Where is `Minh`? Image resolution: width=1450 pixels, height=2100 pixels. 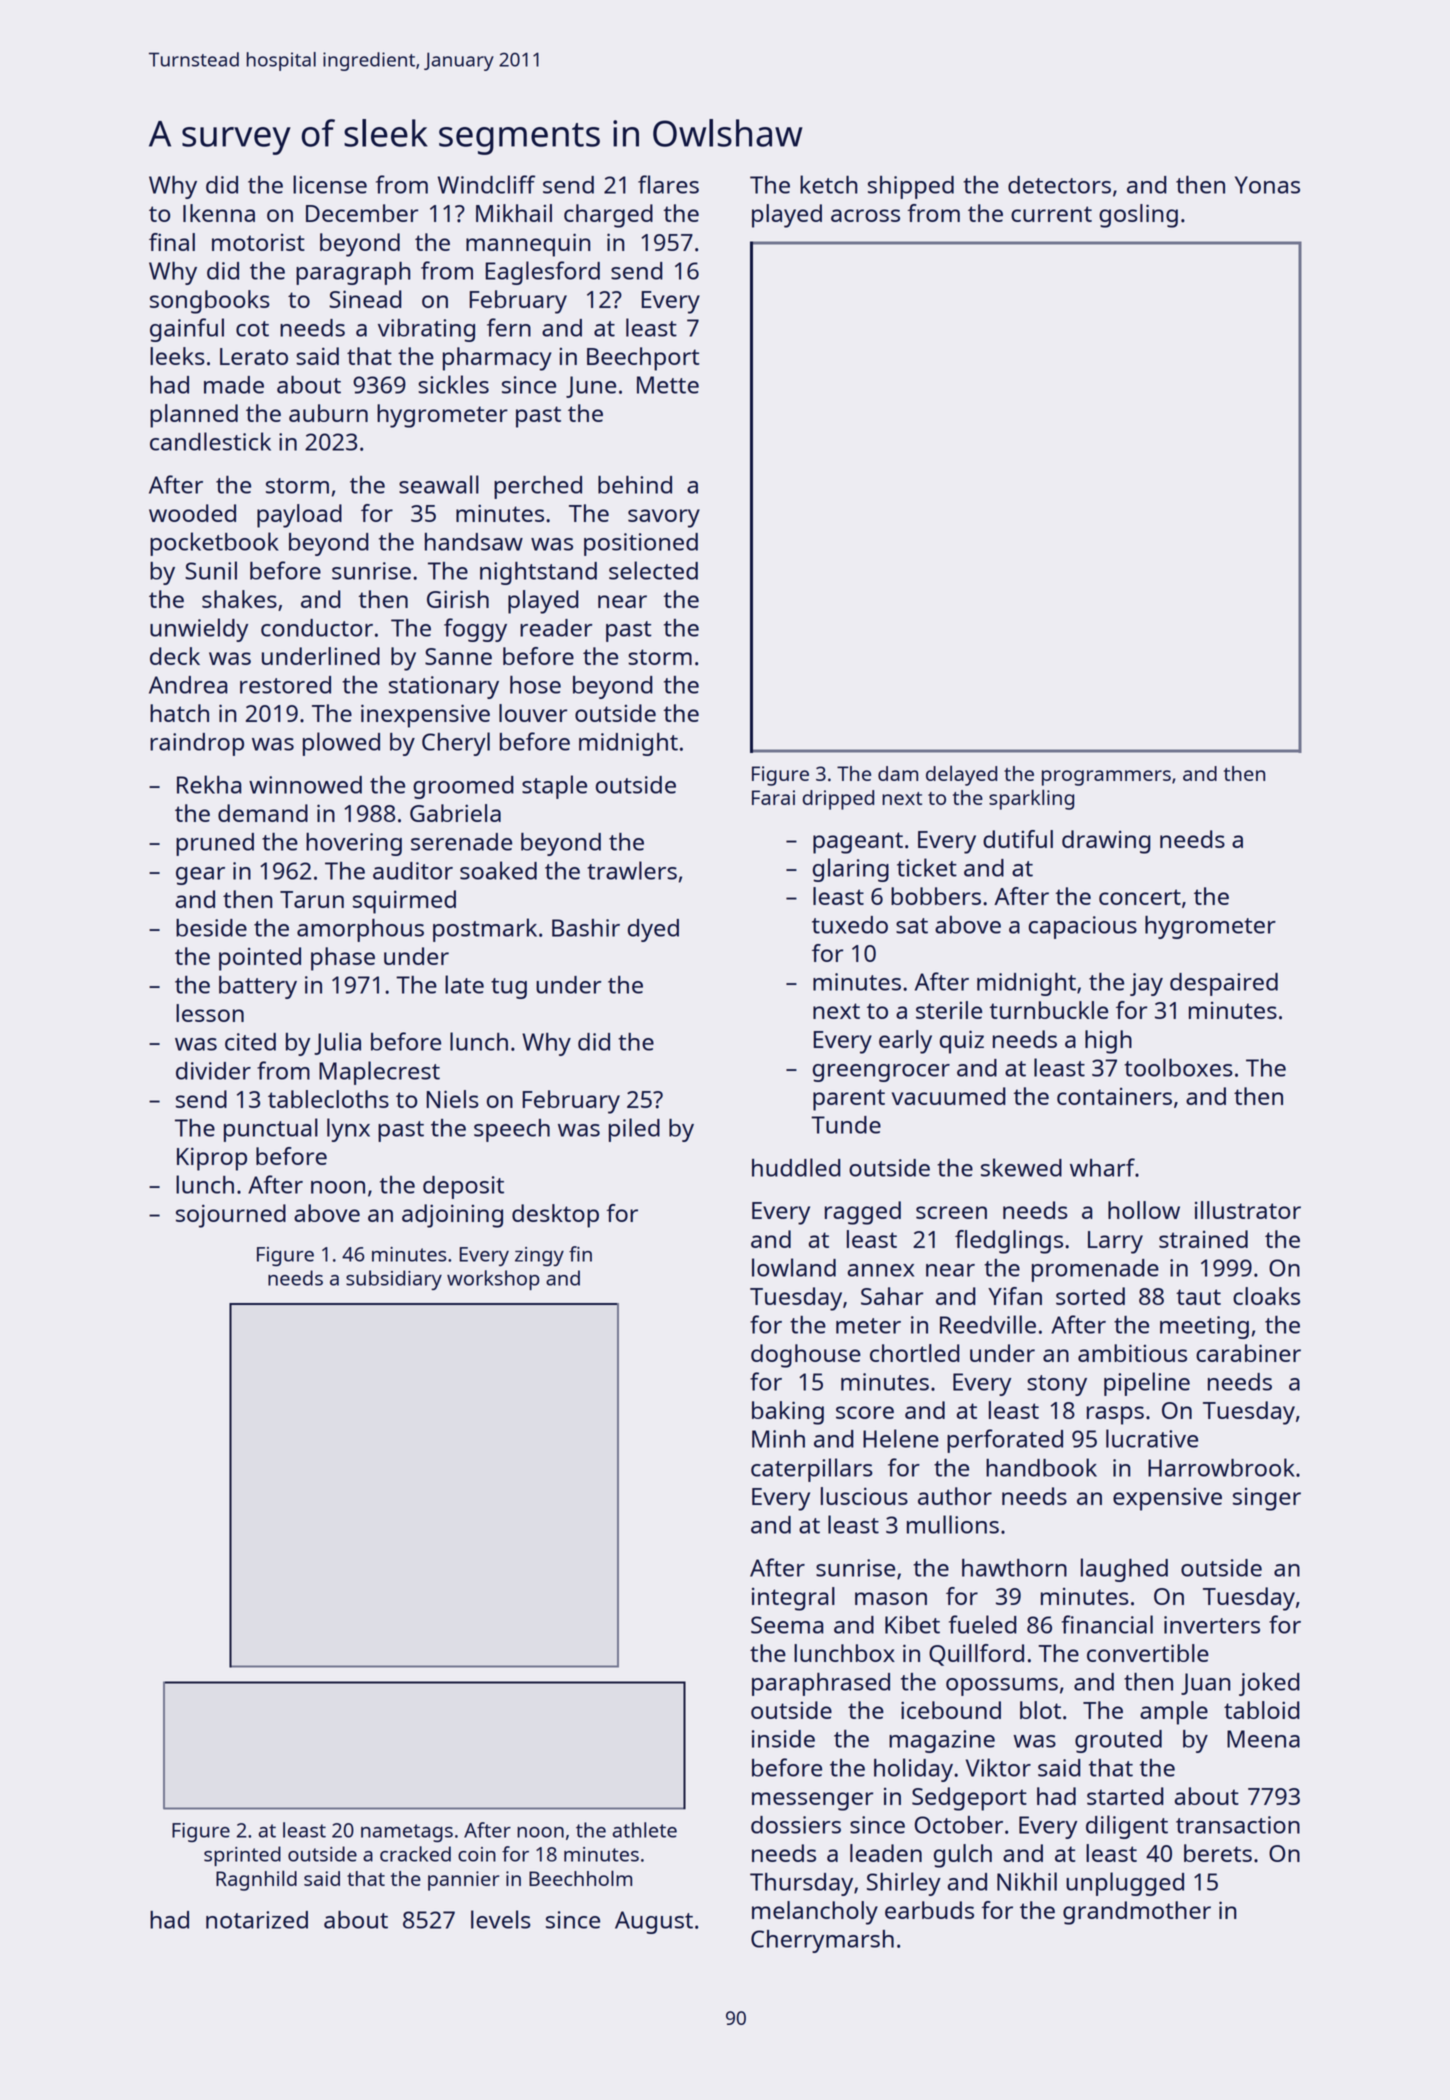
Minh is located at coordinates (778, 1439).
